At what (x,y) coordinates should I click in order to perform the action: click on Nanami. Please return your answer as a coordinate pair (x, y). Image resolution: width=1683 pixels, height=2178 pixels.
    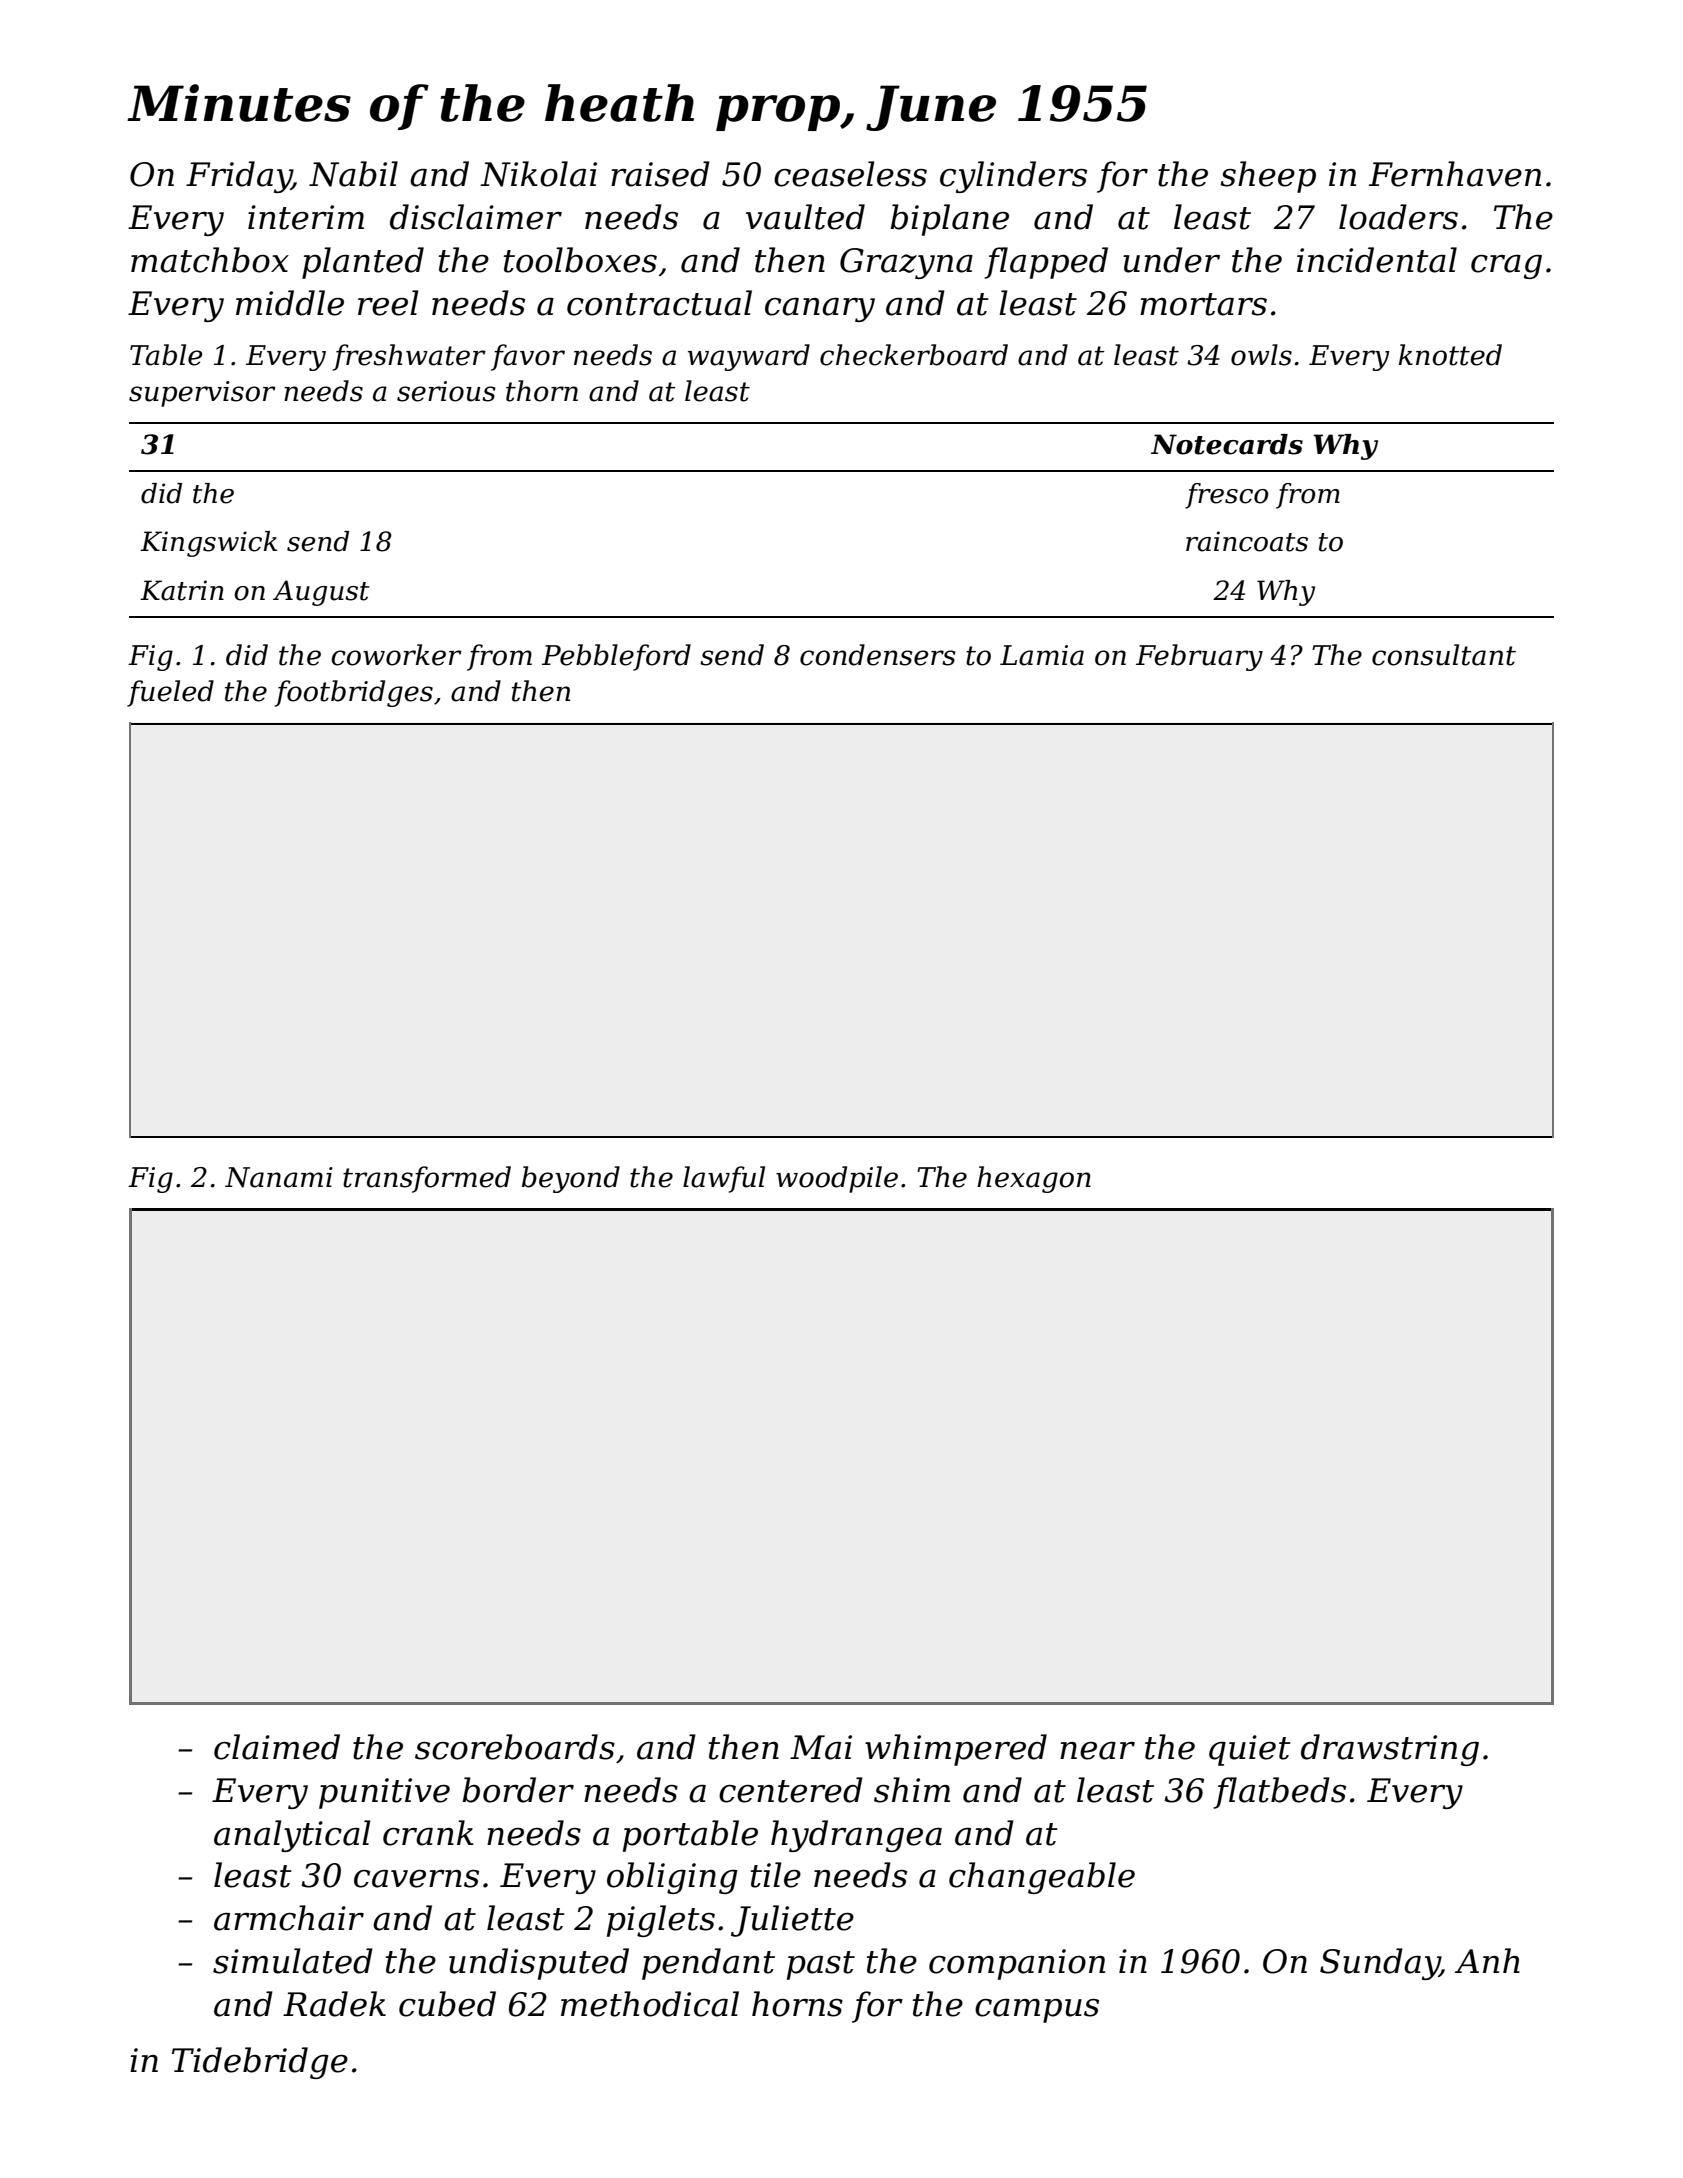
    Looking at the image, I should click on (279, 1177).
